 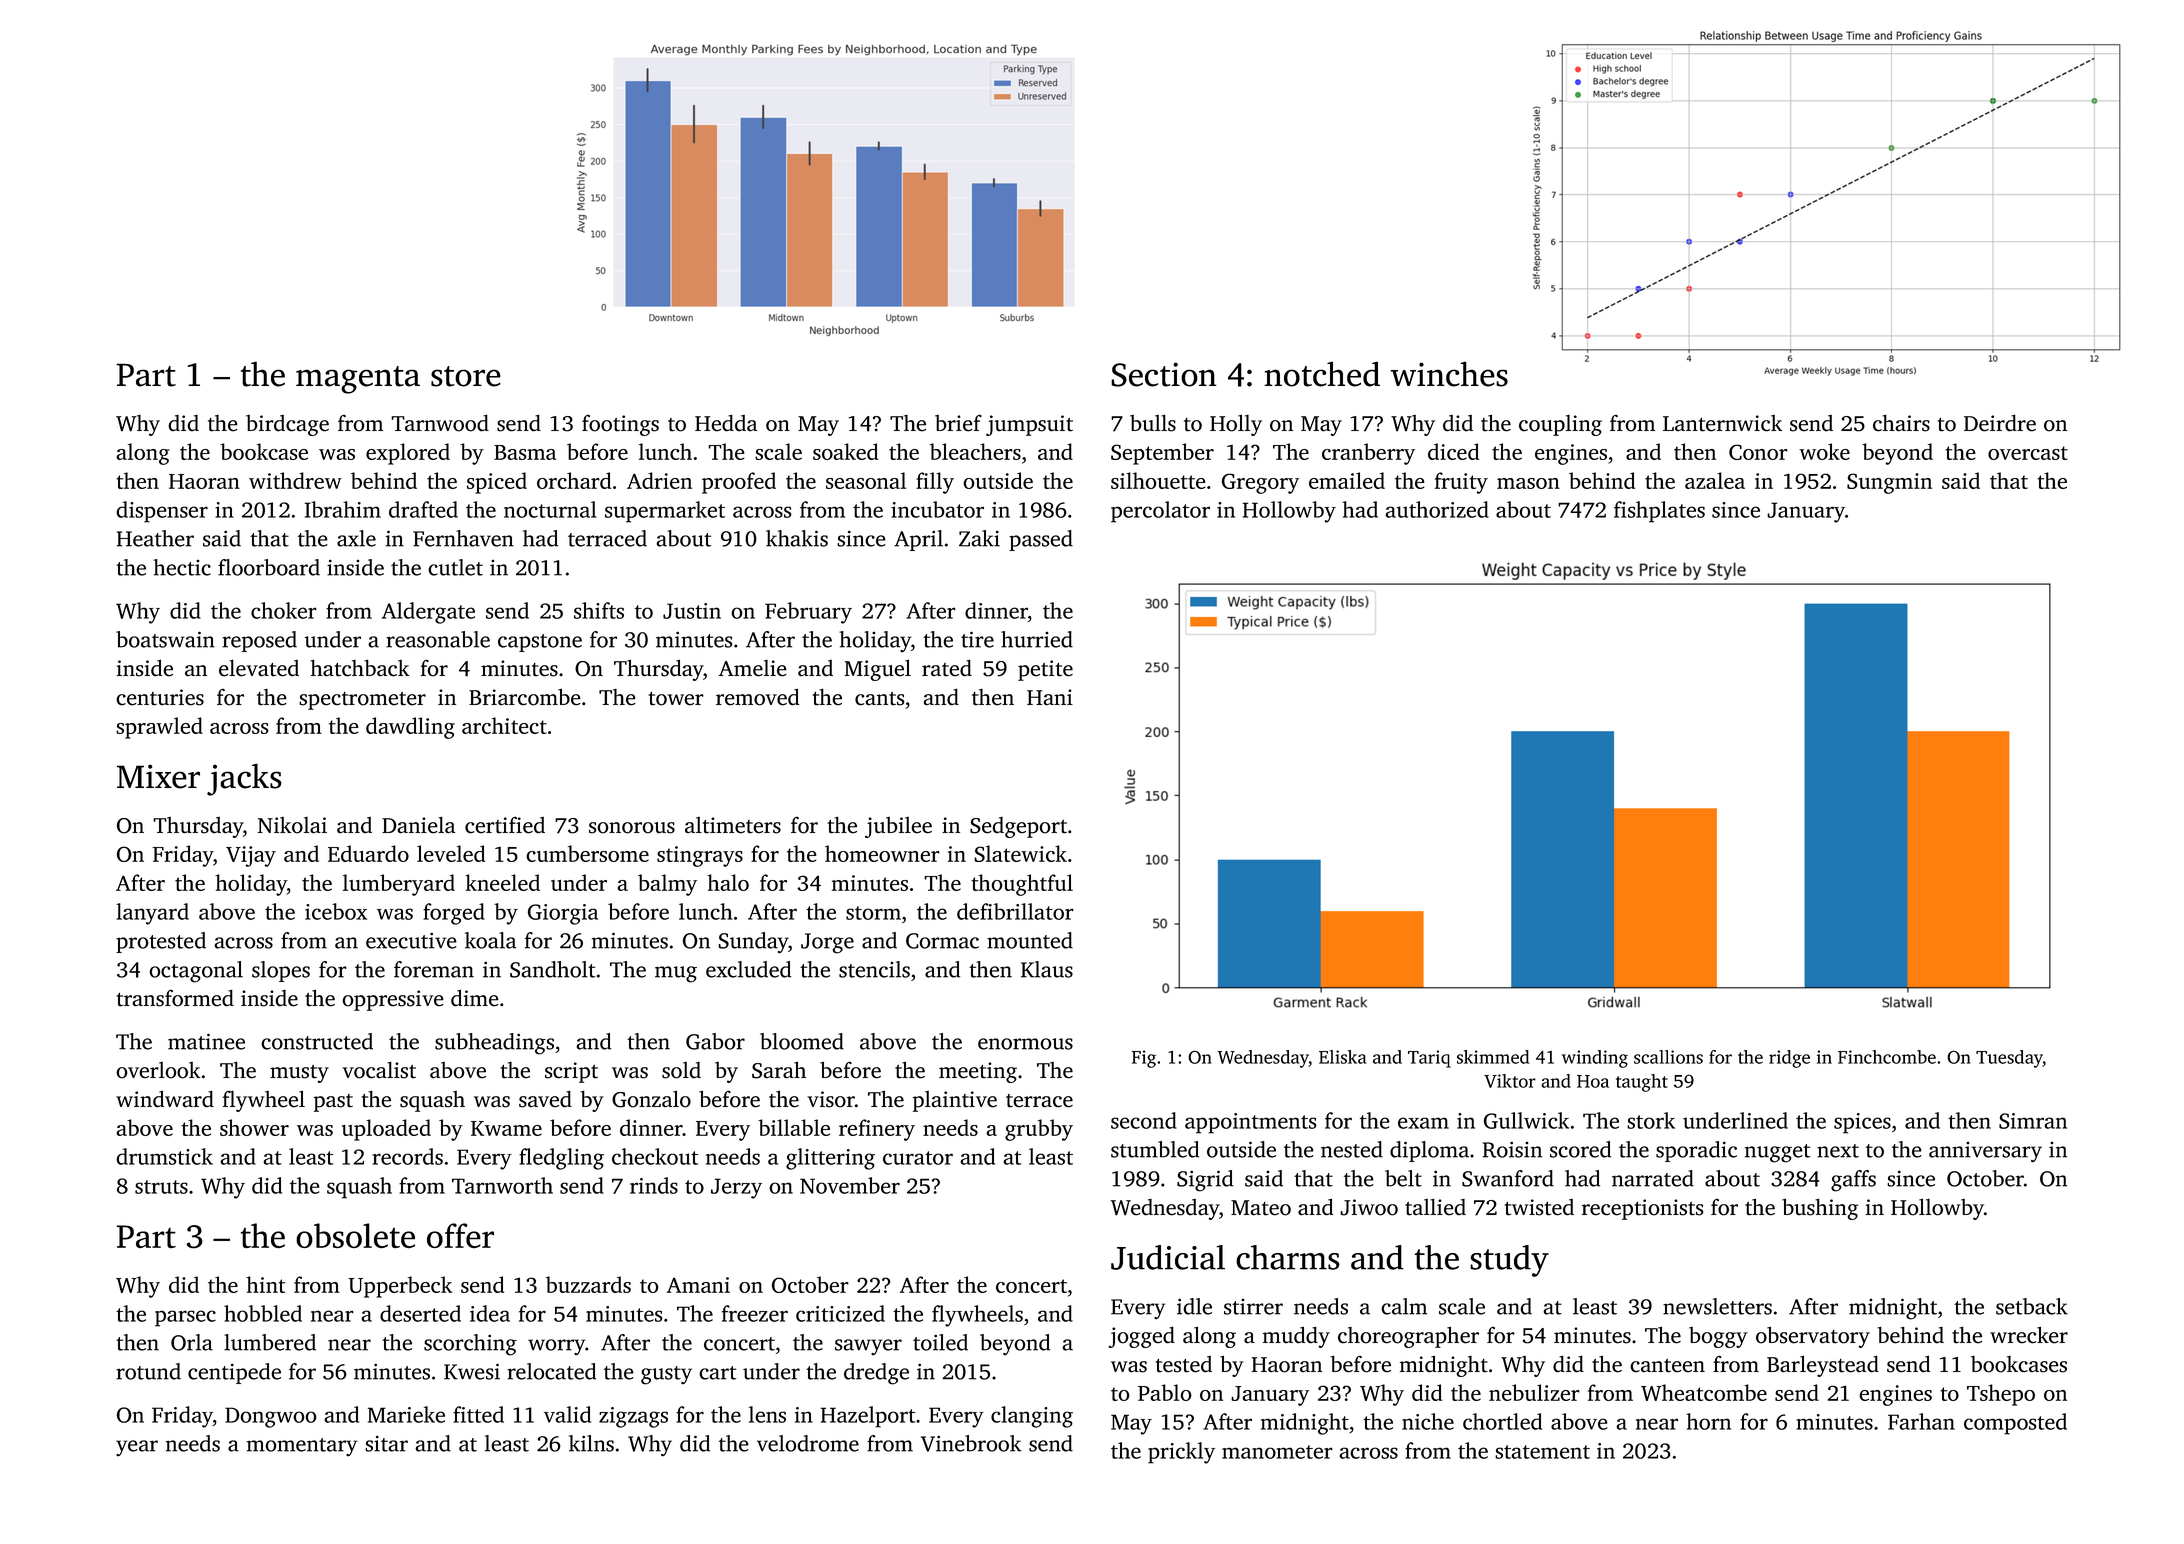 I want to click on hint, so click(x=265, y=1284).
